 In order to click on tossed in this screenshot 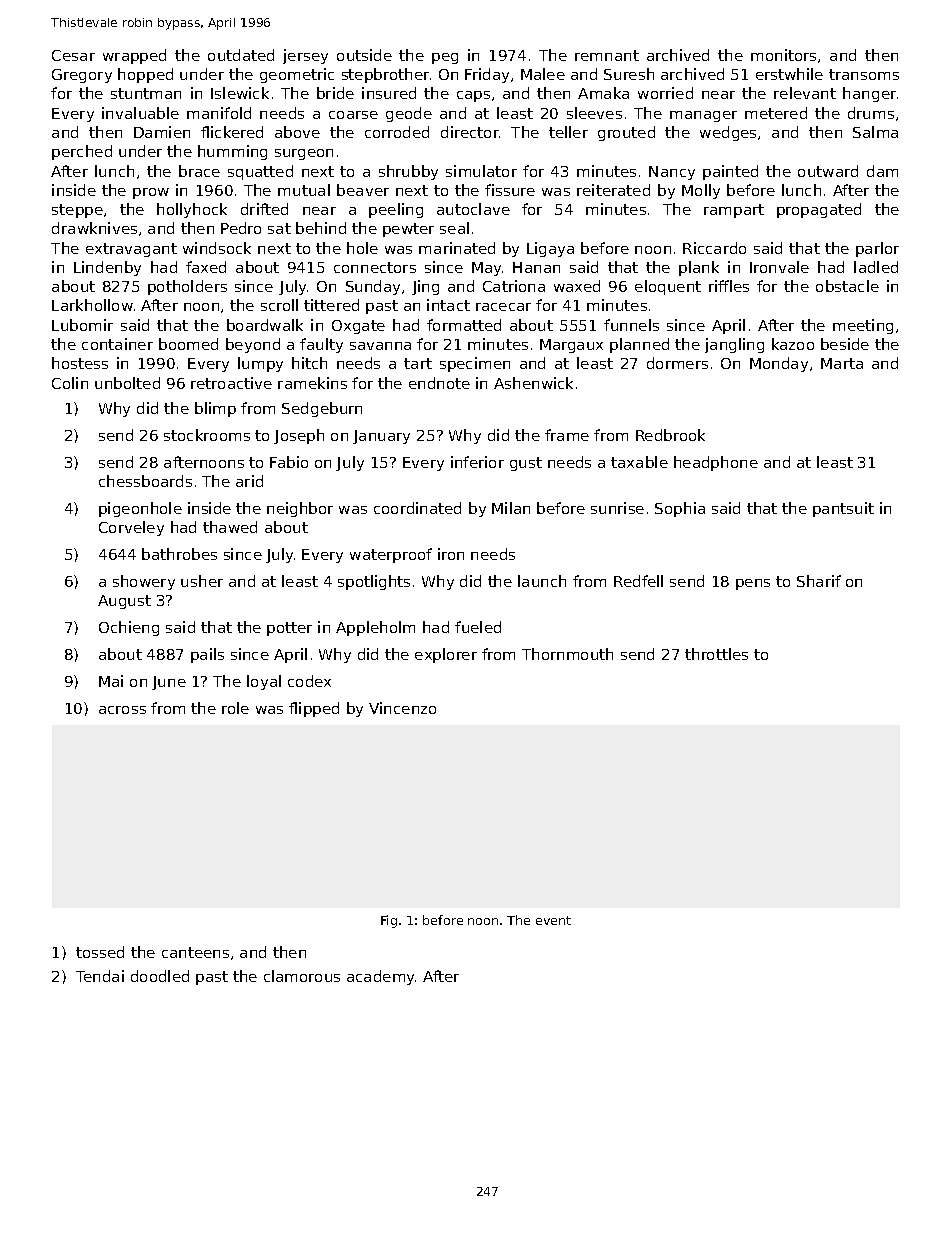, I will do `click(100, 952)`.
